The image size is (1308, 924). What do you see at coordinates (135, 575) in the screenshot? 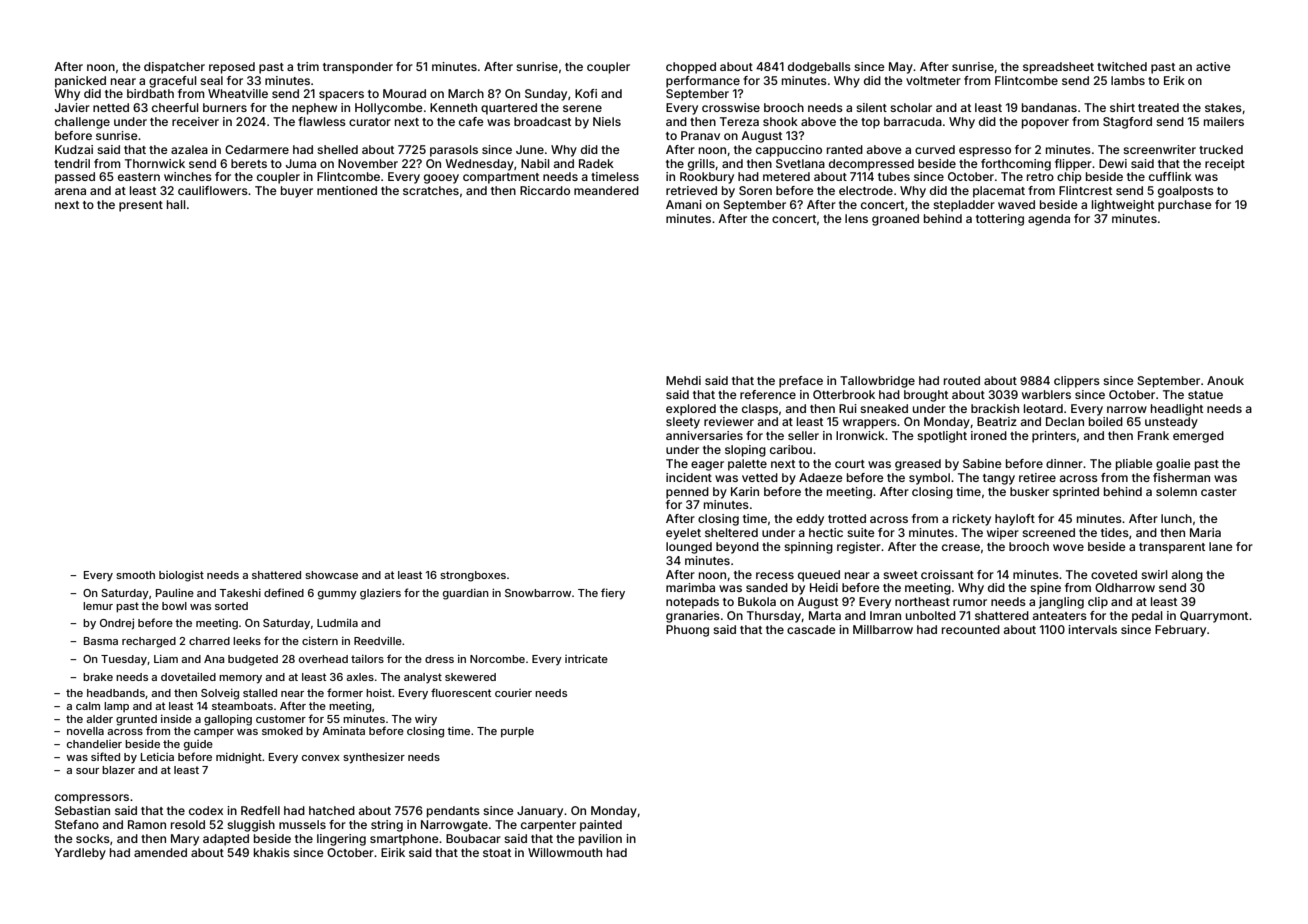
I see `smooth` at bounding box center [135, 575].
